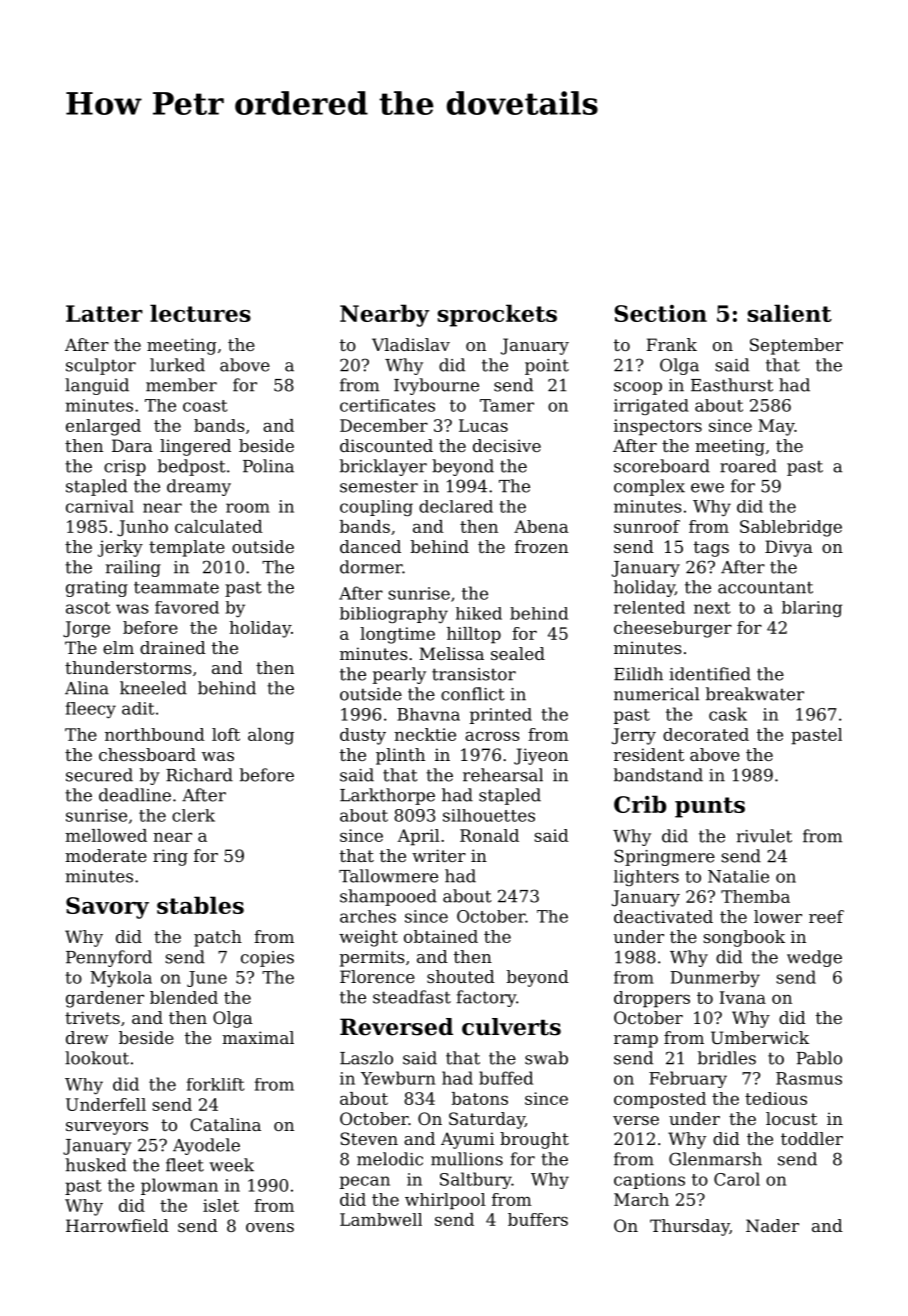  I want to click on next, so click(712, 608).
